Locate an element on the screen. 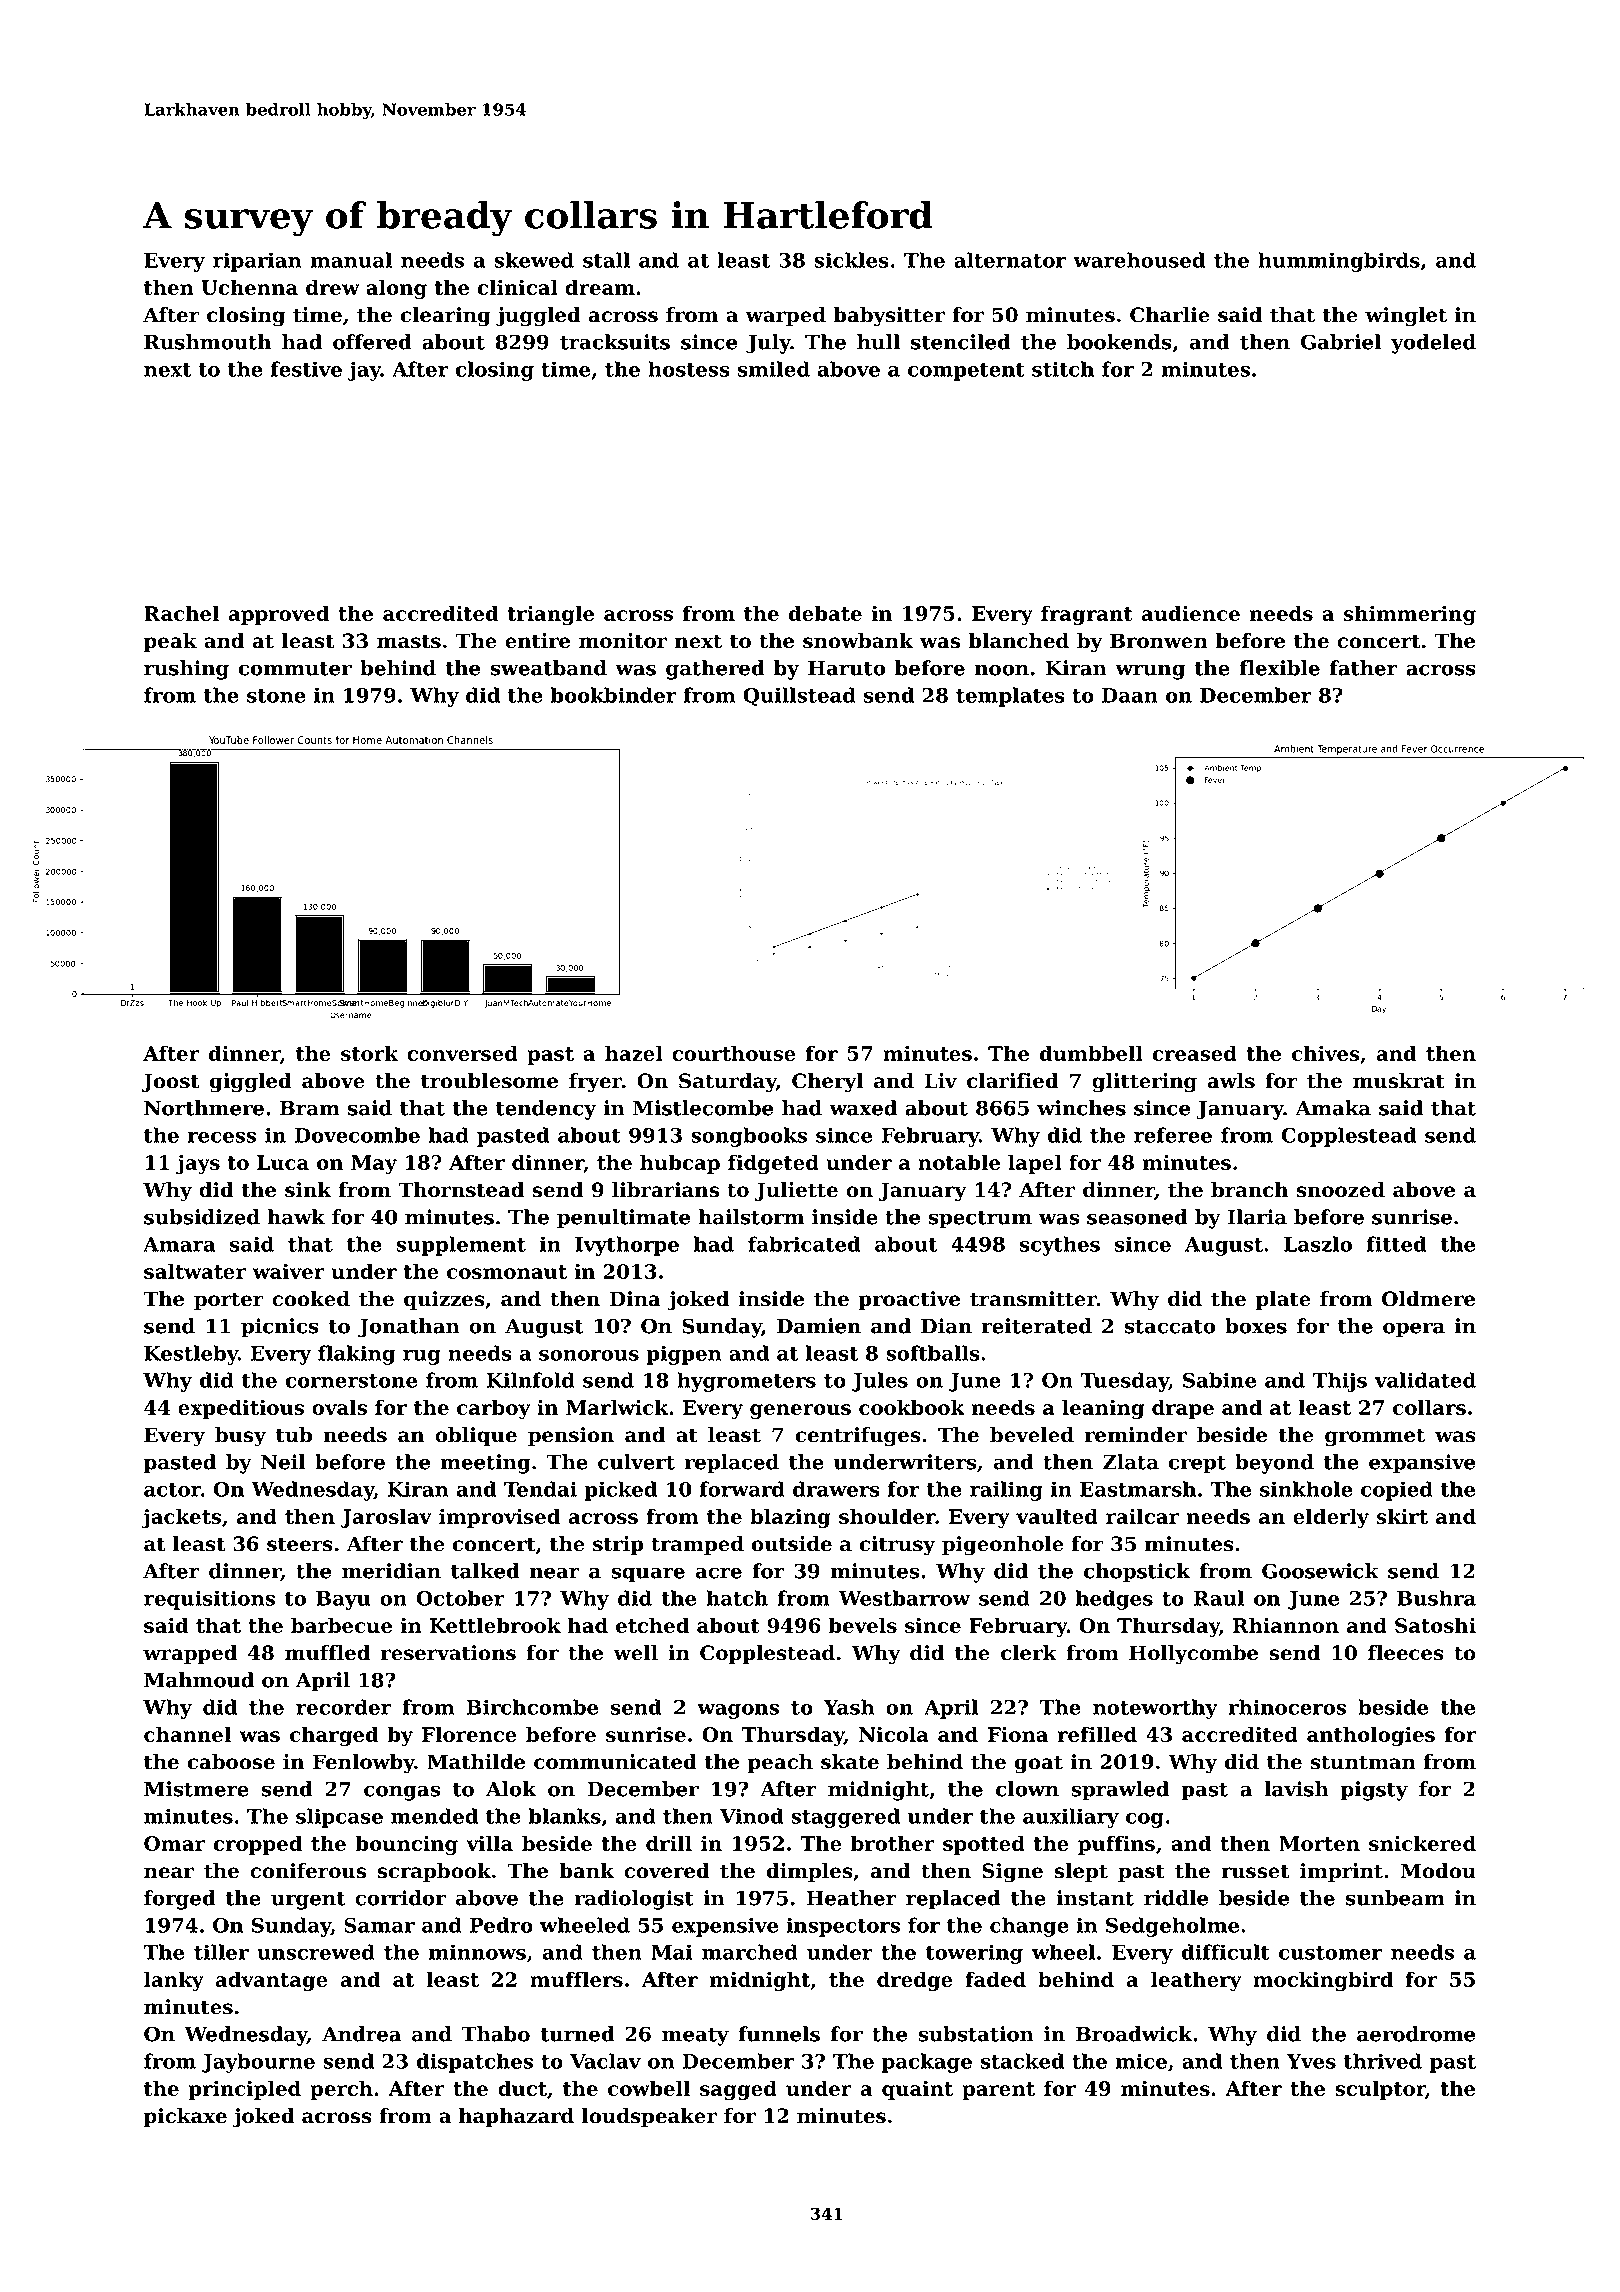 This screenshot has height=2292, width=1620. festive is located at coordinates (306, 369).
